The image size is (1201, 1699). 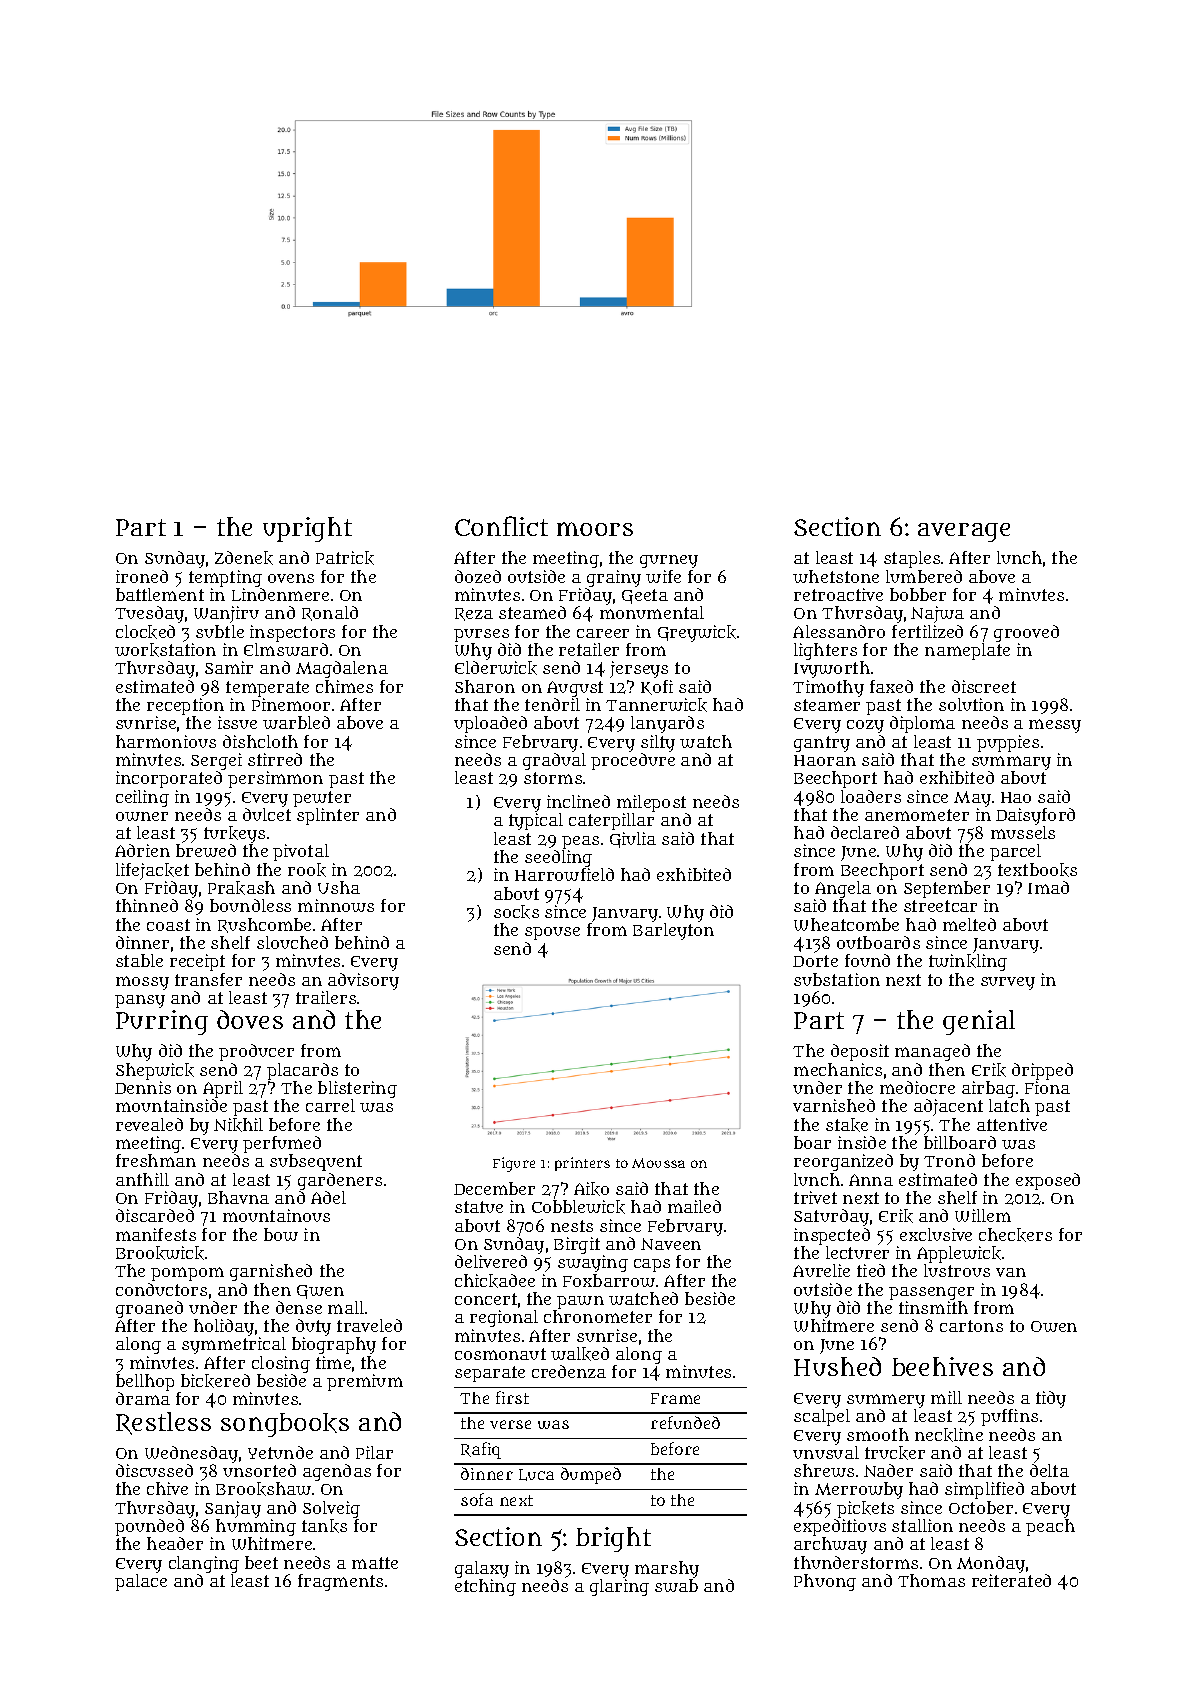 What do you see at coordinates (931, 1580) in the screenshot?
I see `Thomas` at bounding box center [931, 1580].
